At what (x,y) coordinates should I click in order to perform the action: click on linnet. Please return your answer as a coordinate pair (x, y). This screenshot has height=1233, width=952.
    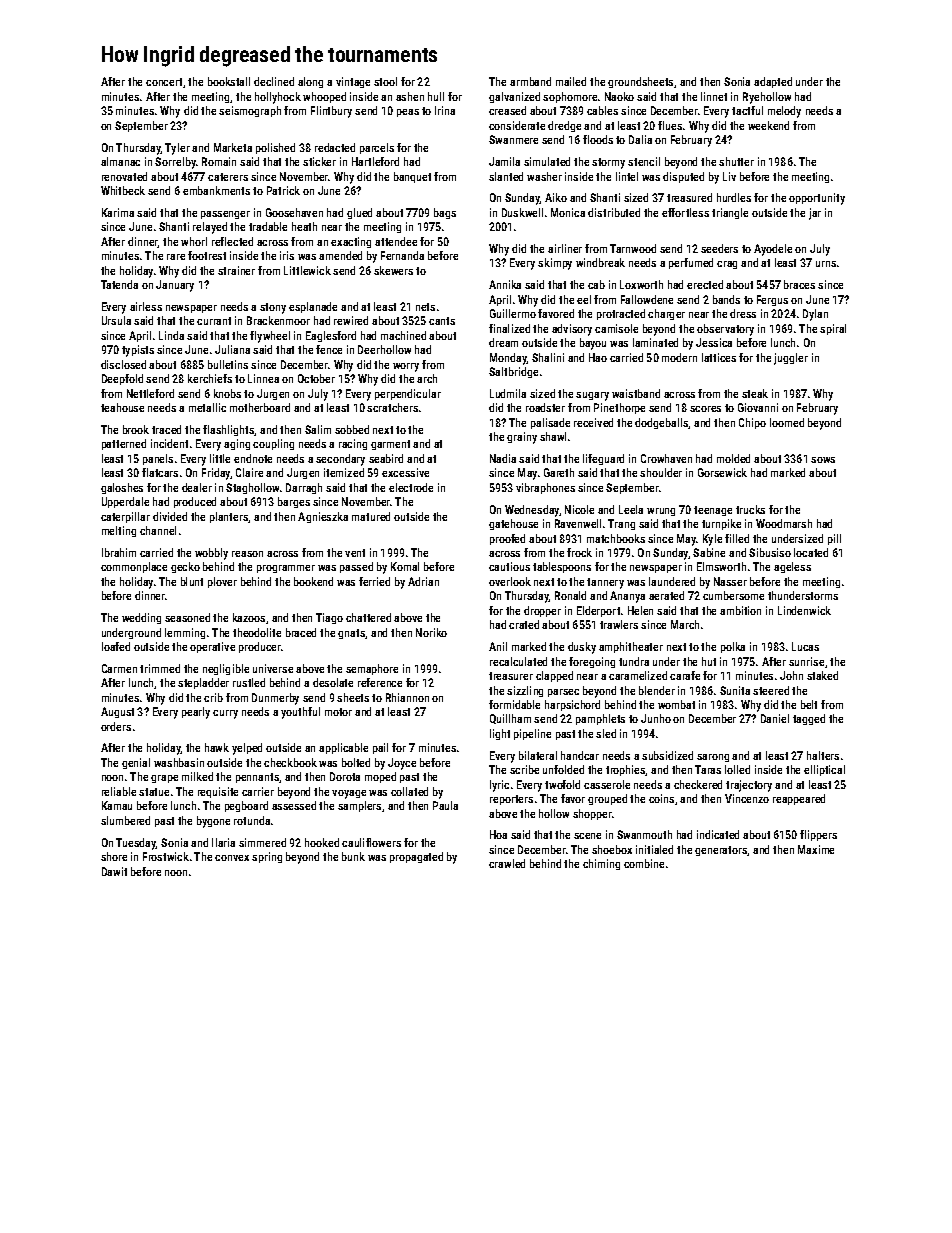
    Looking at the image, I should click on (714, 96).
